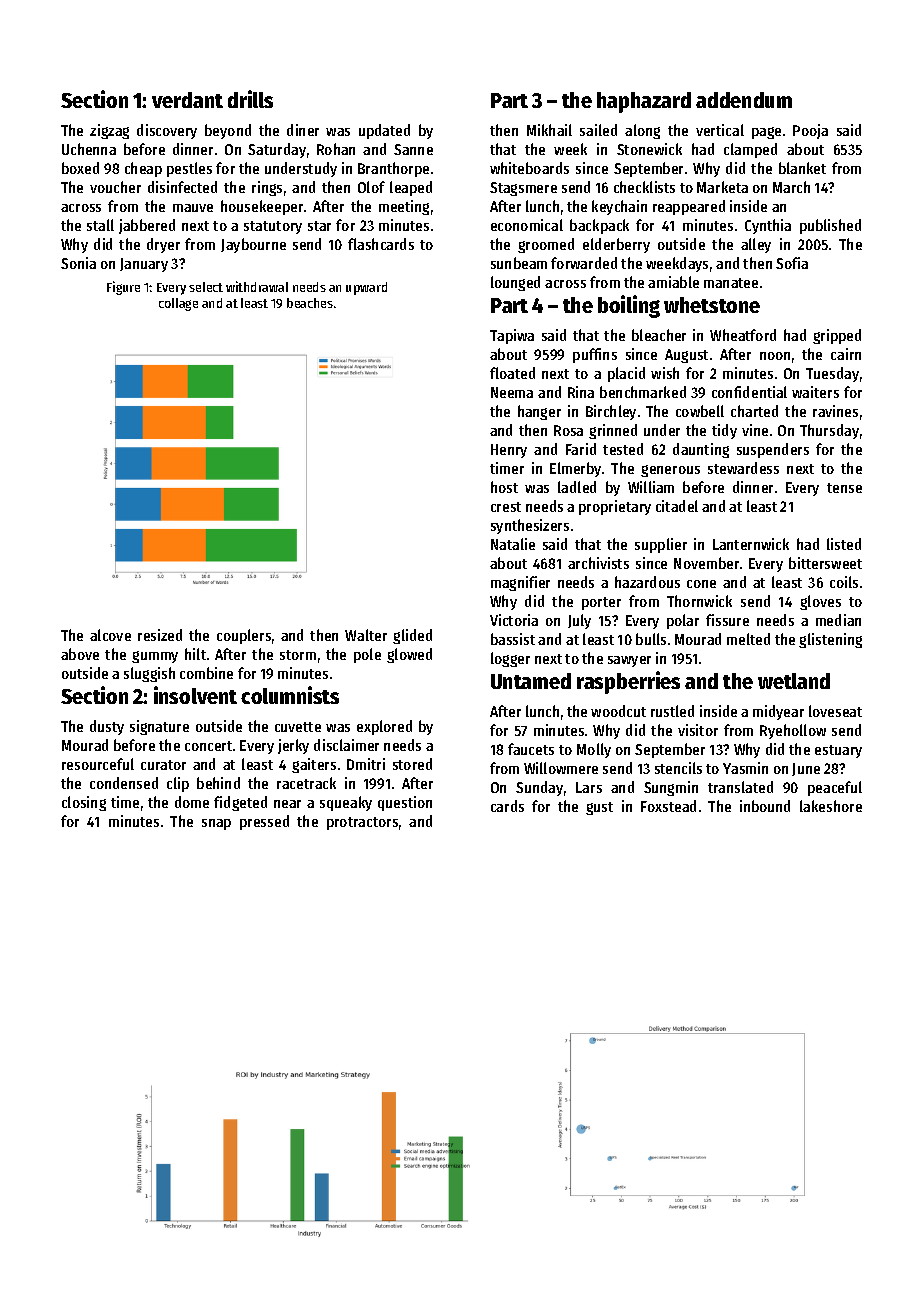 The image size is (924, 1311). Describe the element at coordinates (512, 392) in the screenshot. I see `Neema` at that location.
